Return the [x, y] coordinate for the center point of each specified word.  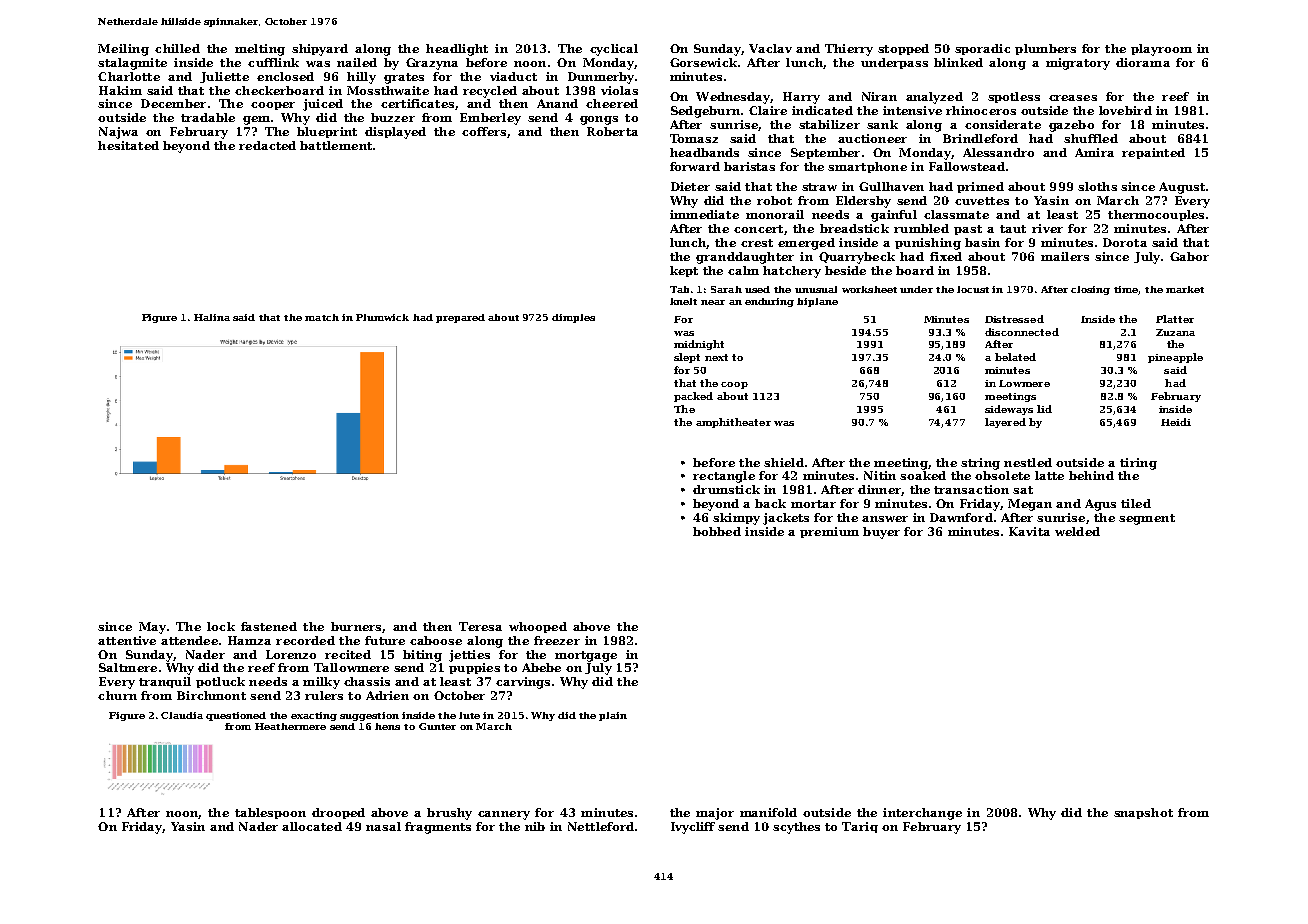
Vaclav [770, 48]
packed [693, 397]
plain [613, 716]
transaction [971, 489]
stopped [903, 49]
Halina [212, 317]
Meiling [123, 50]
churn [117, 695]
